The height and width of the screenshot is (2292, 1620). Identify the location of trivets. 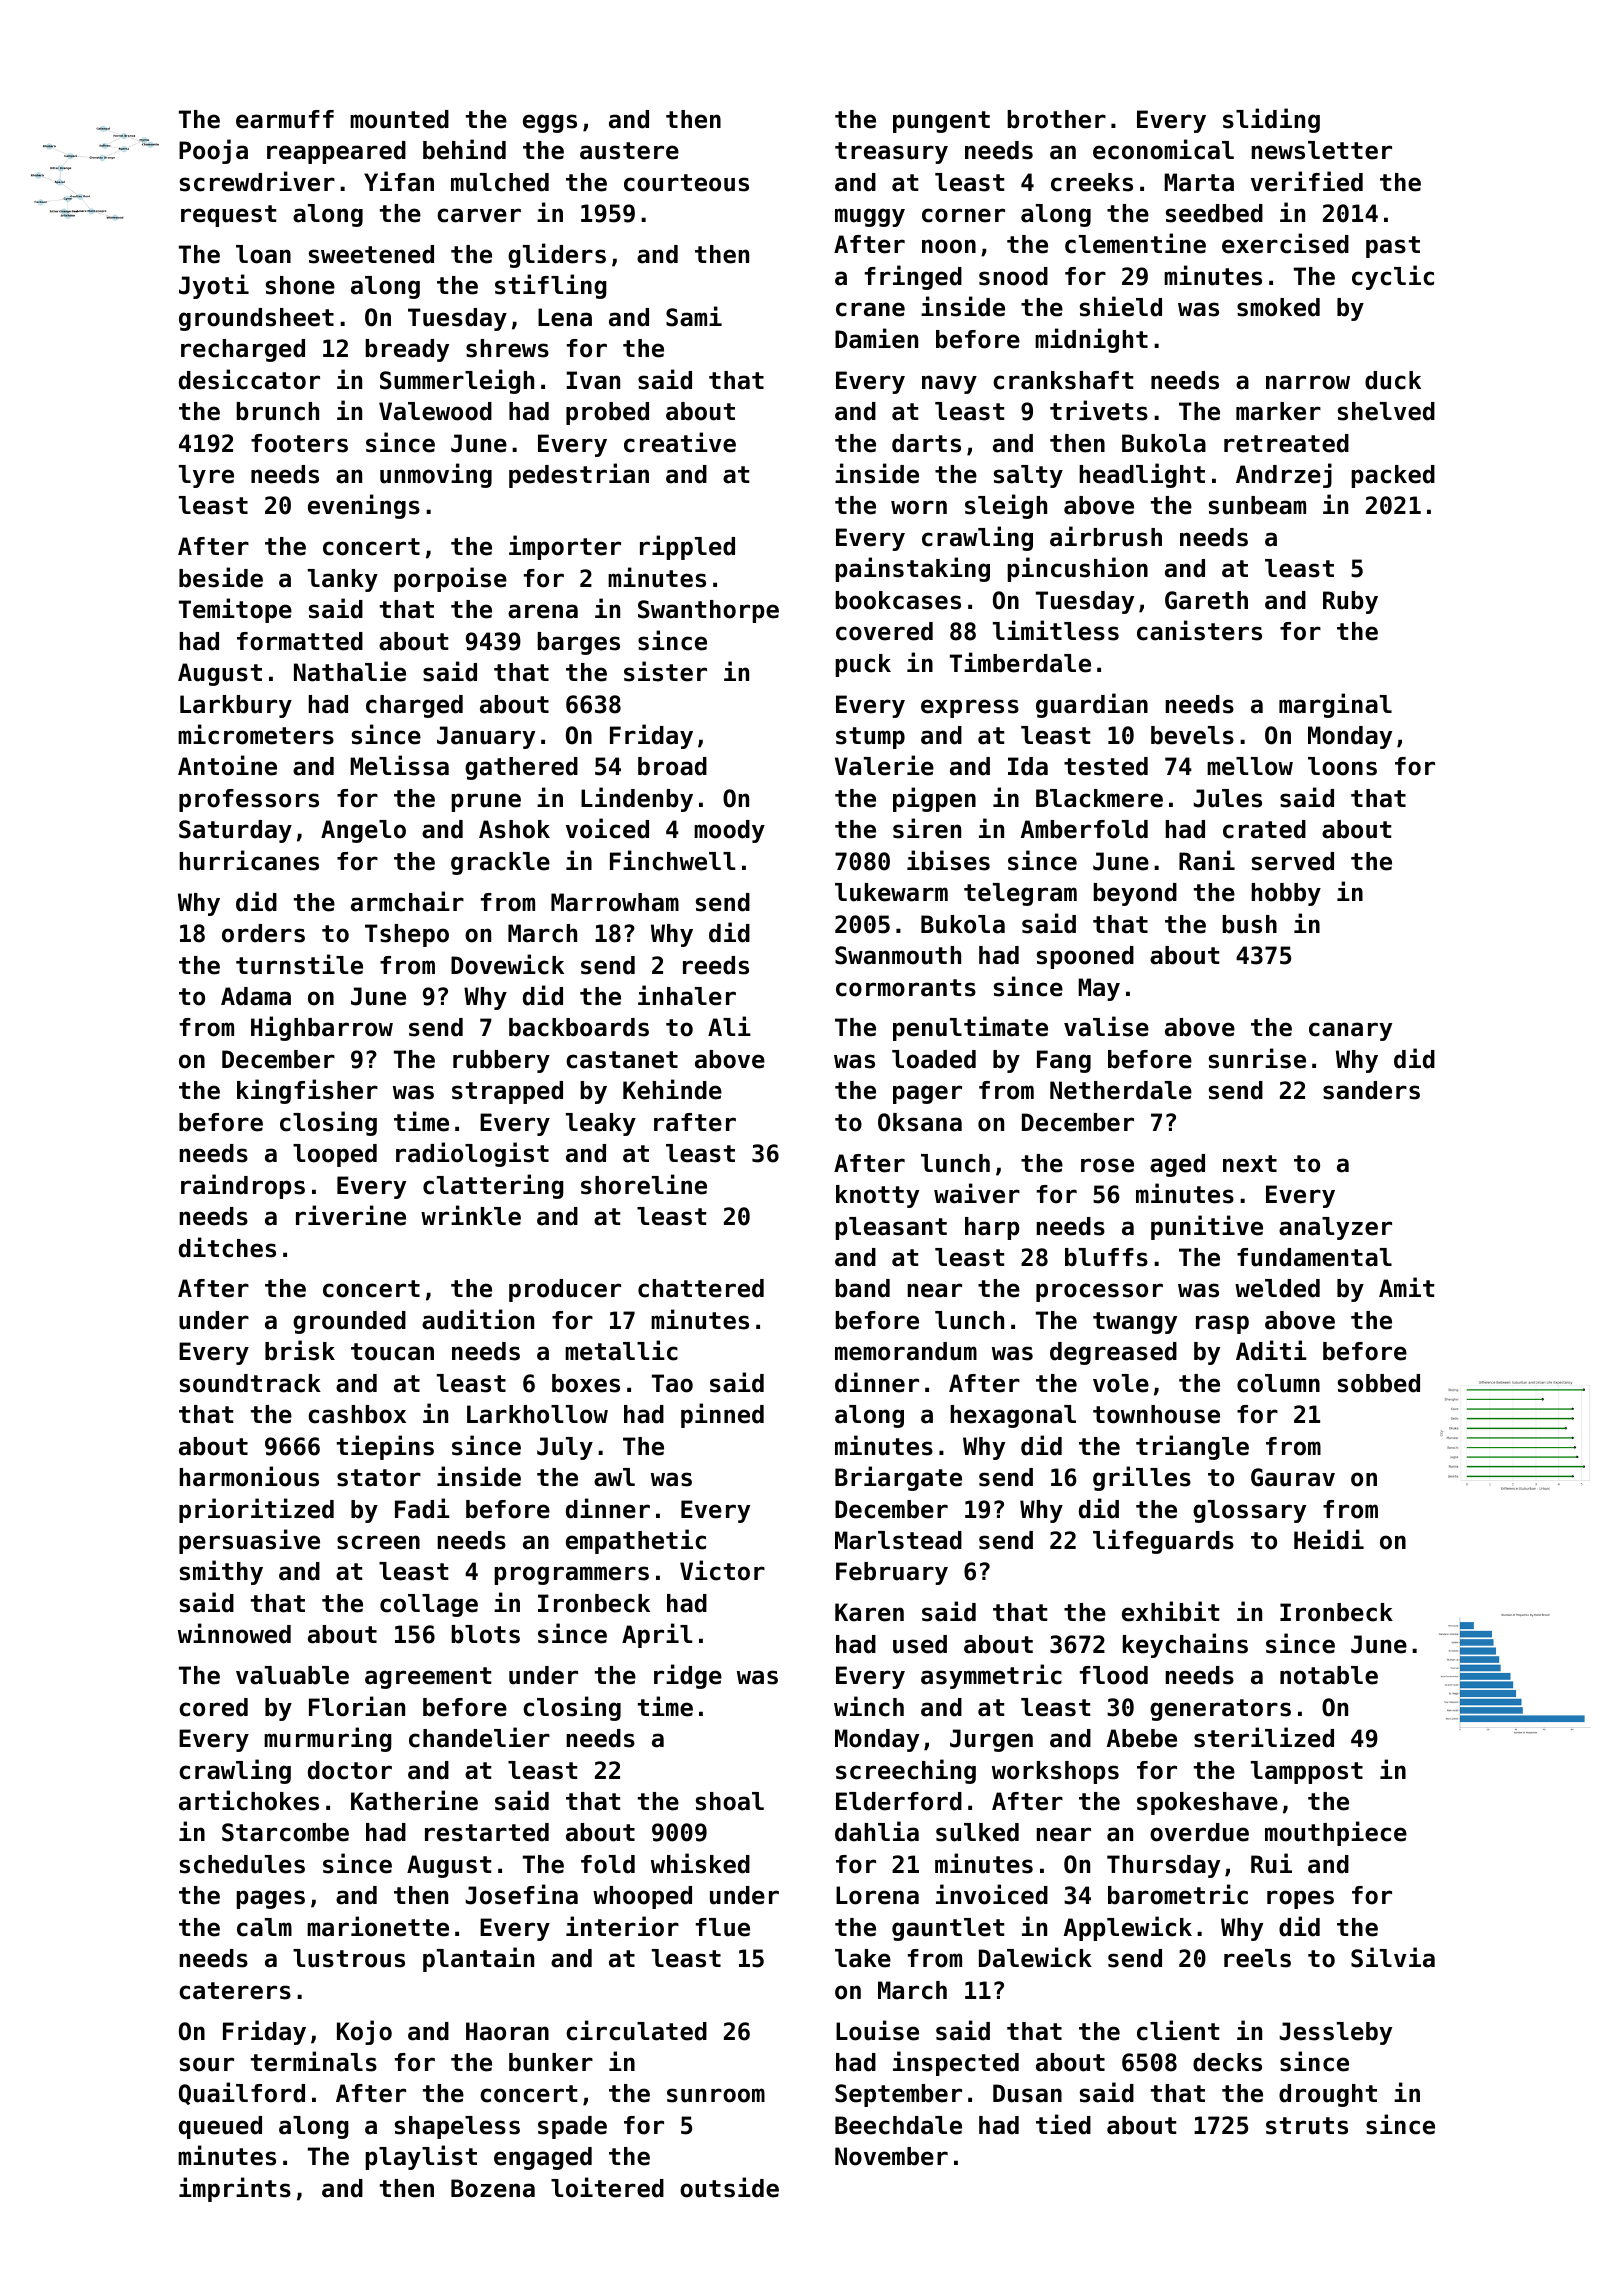
(1099, 410).
